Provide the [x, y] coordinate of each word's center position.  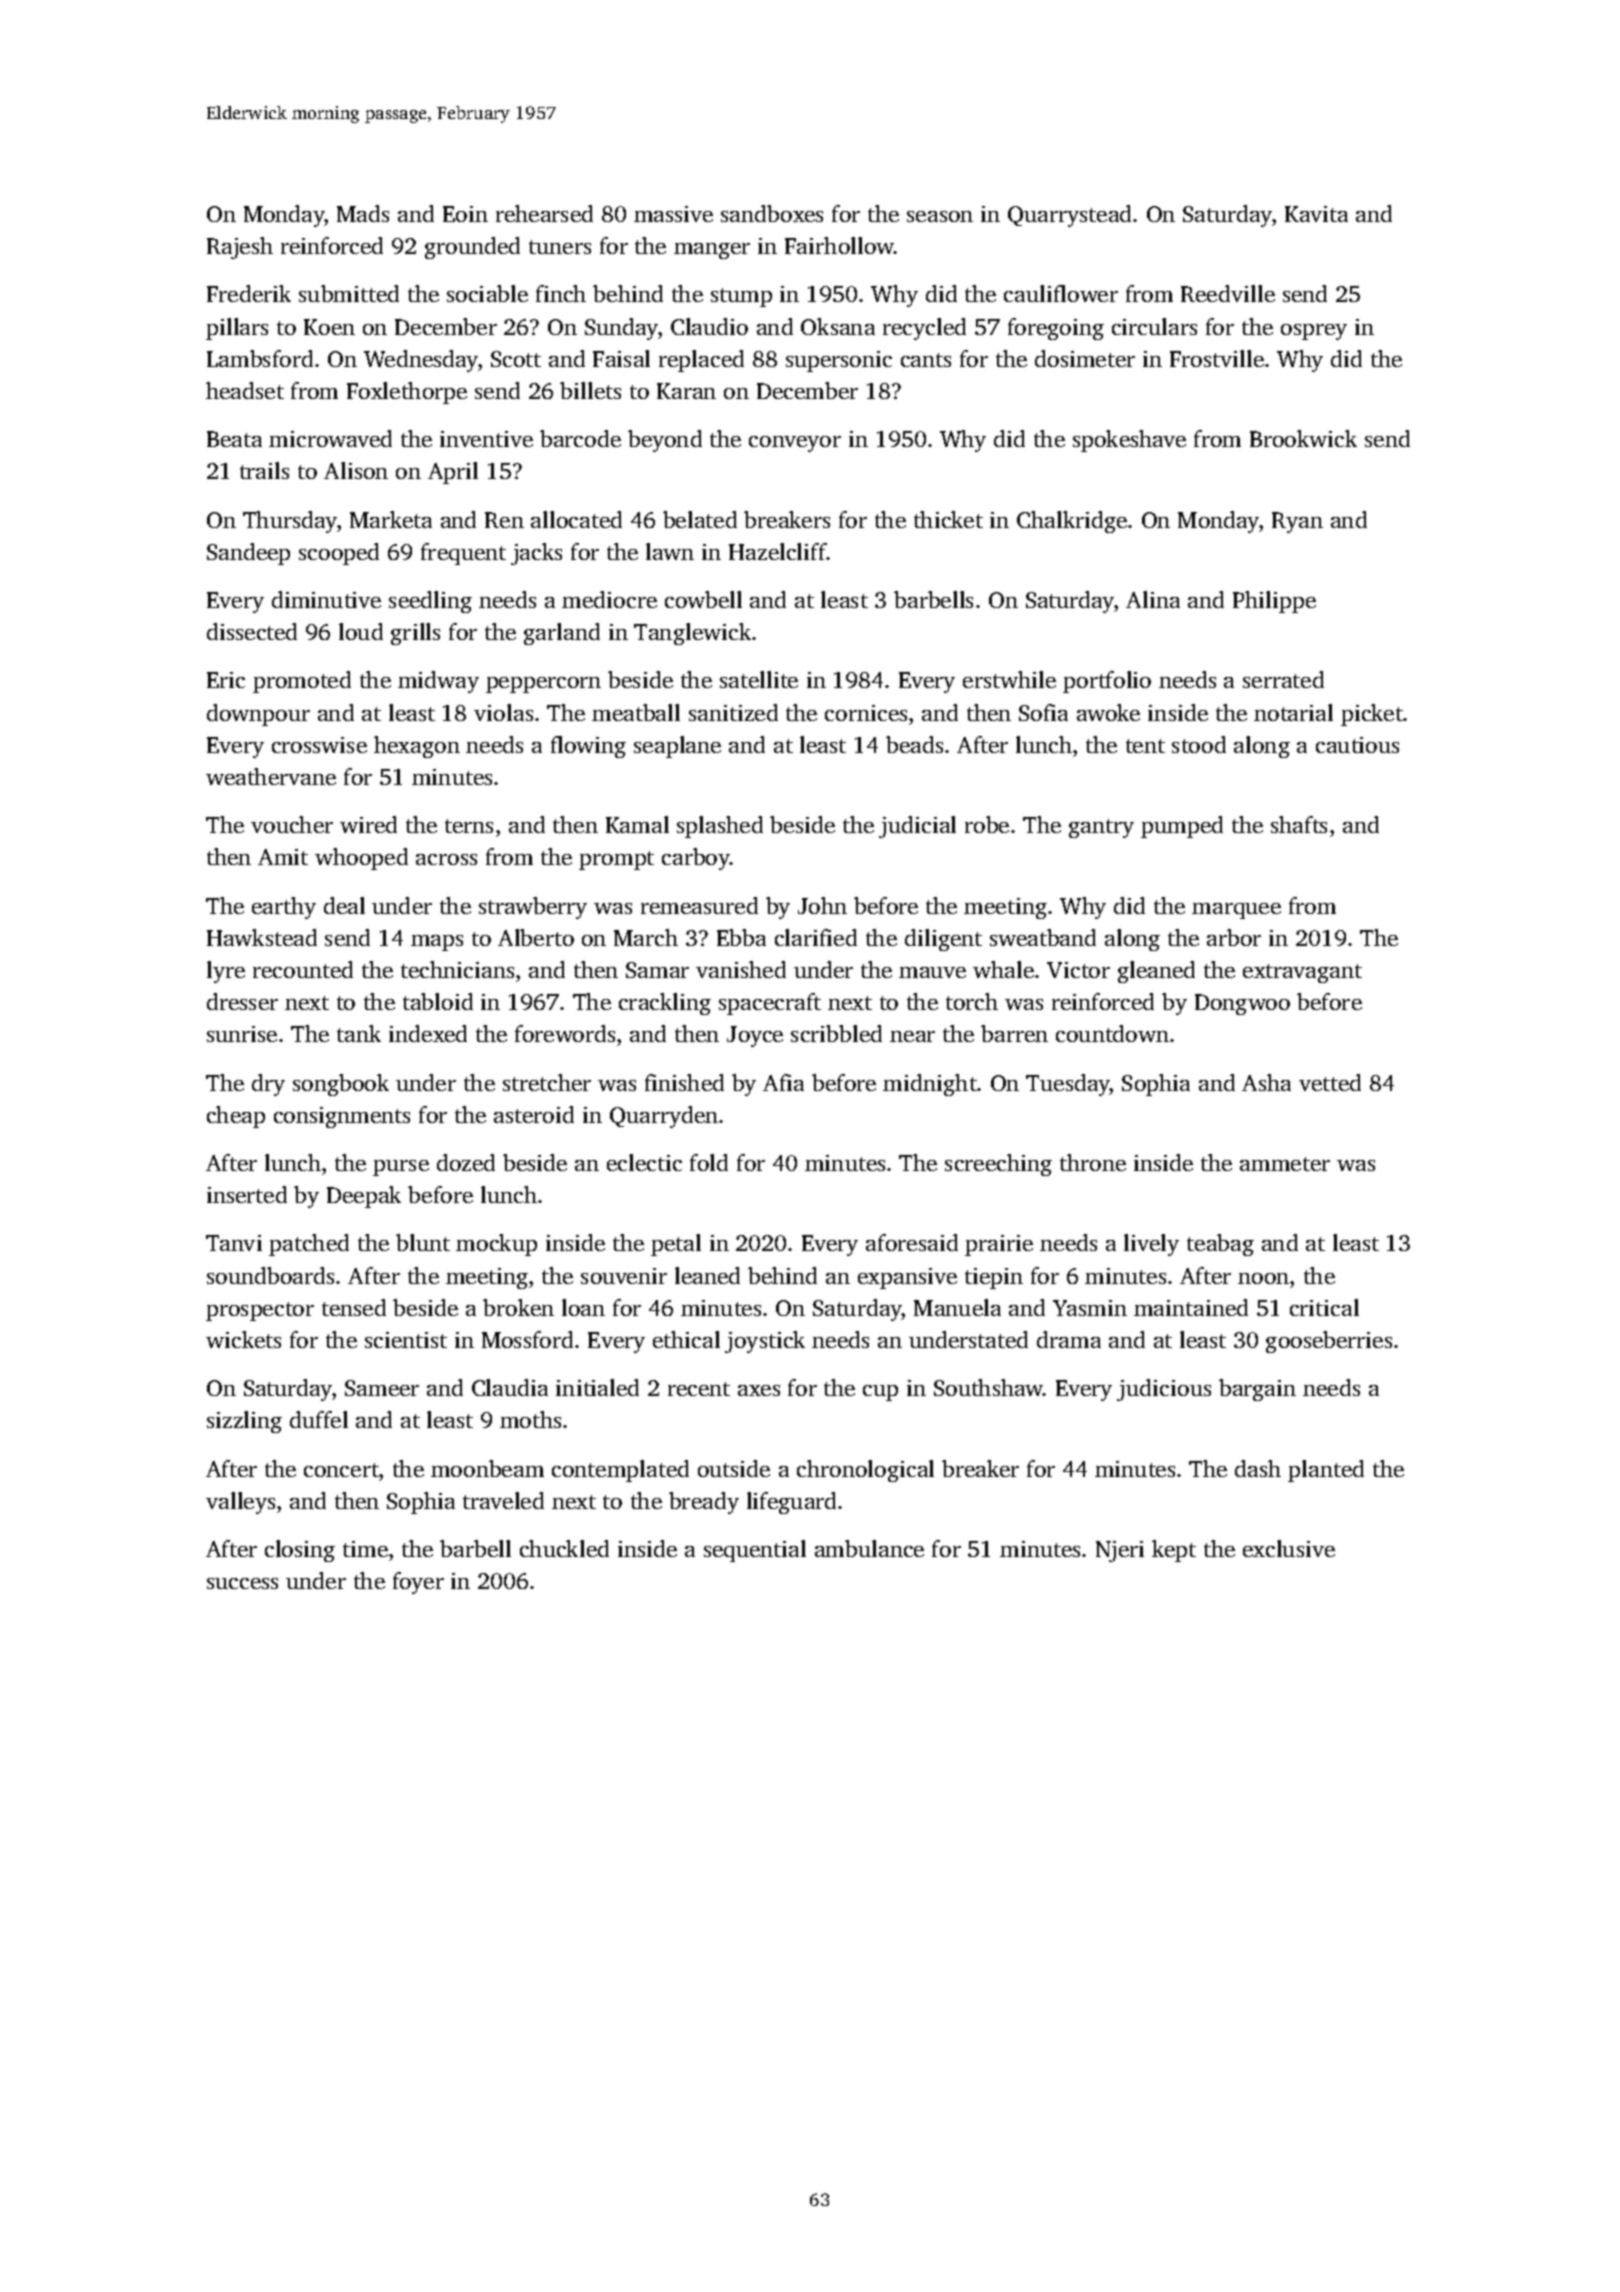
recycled [924, 329]
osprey [1314, 332]
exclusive [1289, 1548]
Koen [329, 327]
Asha [1266, 1082]
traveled [503, 1500]
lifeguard [791, 1503]
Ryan [1297, 522]
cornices [866, 713]
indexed [428, 1033]
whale [1003, 969]
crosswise [319, 745]
